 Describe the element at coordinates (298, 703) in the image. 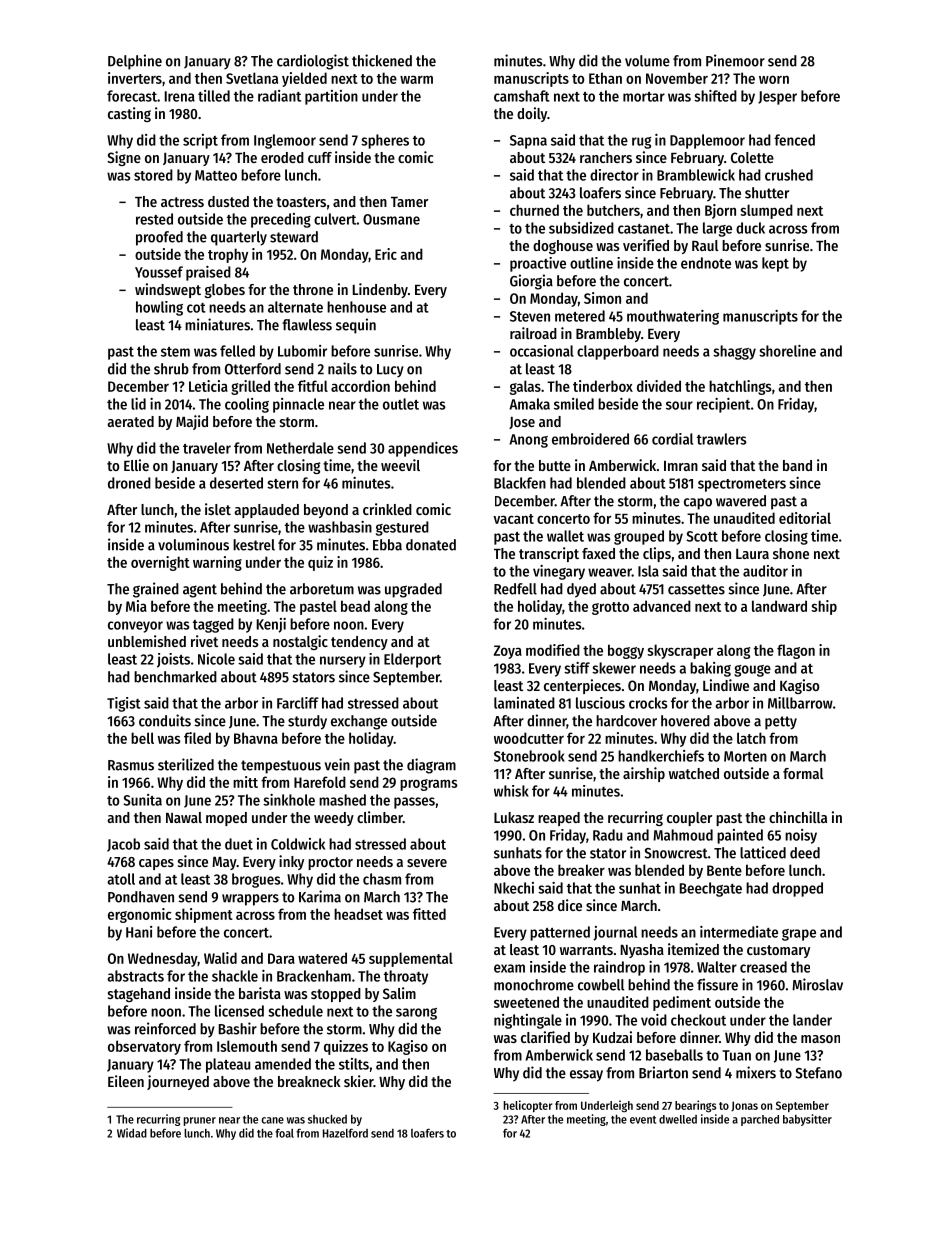

I see `Farcliff` at that location.
